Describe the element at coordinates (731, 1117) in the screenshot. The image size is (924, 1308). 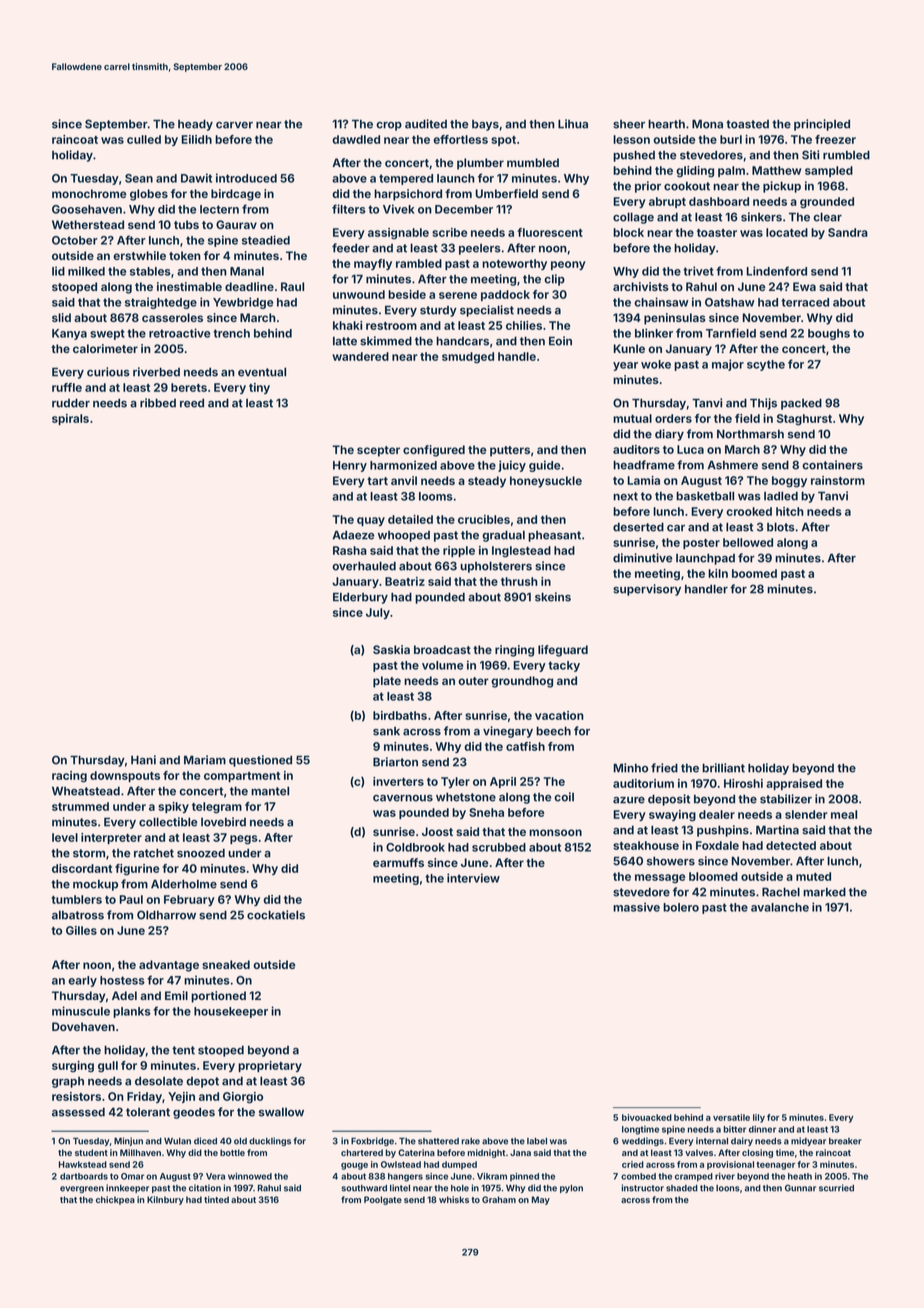
I see `versatile` at that location.
